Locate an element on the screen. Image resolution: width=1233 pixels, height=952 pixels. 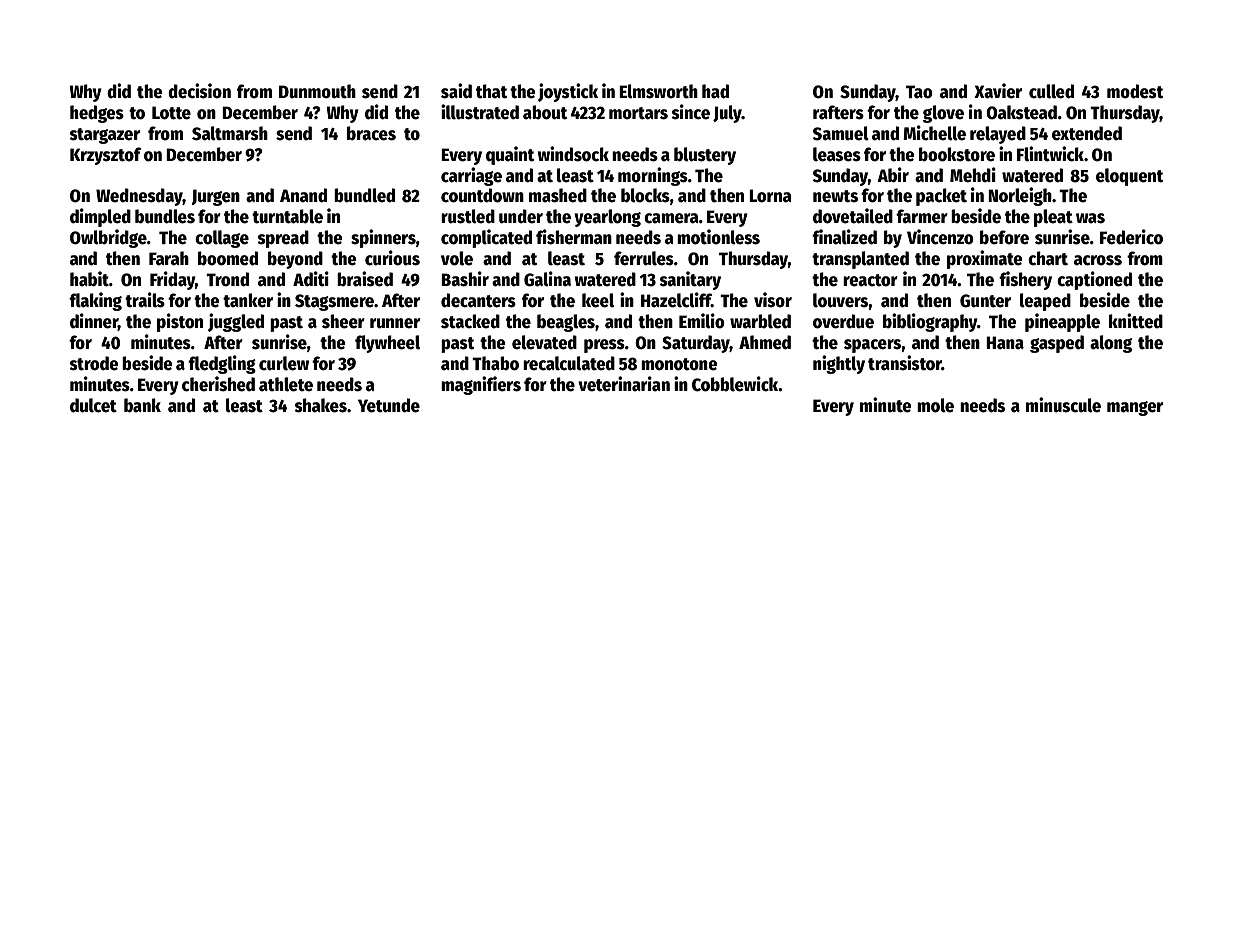
decision is located at coordinates (199, 91).
